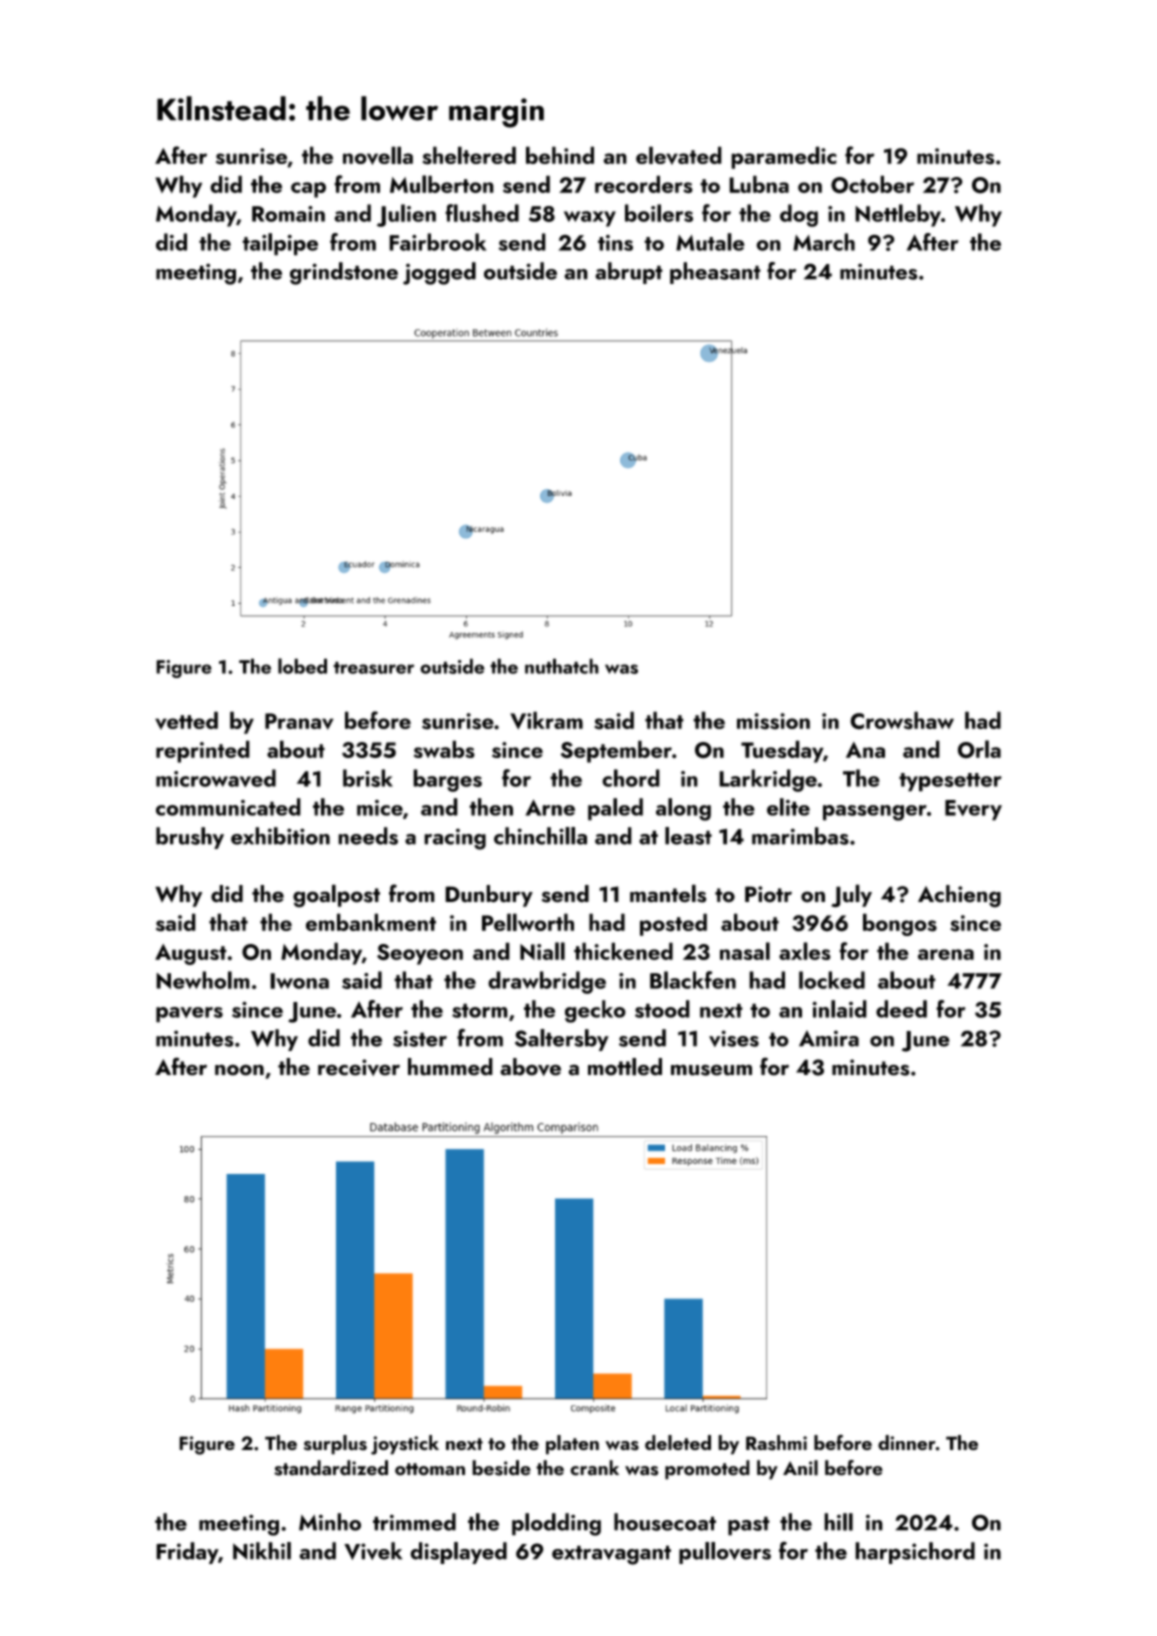 The image size is (1157, 1636). What do you see at coordinates (530, 1067) in the screenshot?
I see `above` at bounding box center [530, 1067].
